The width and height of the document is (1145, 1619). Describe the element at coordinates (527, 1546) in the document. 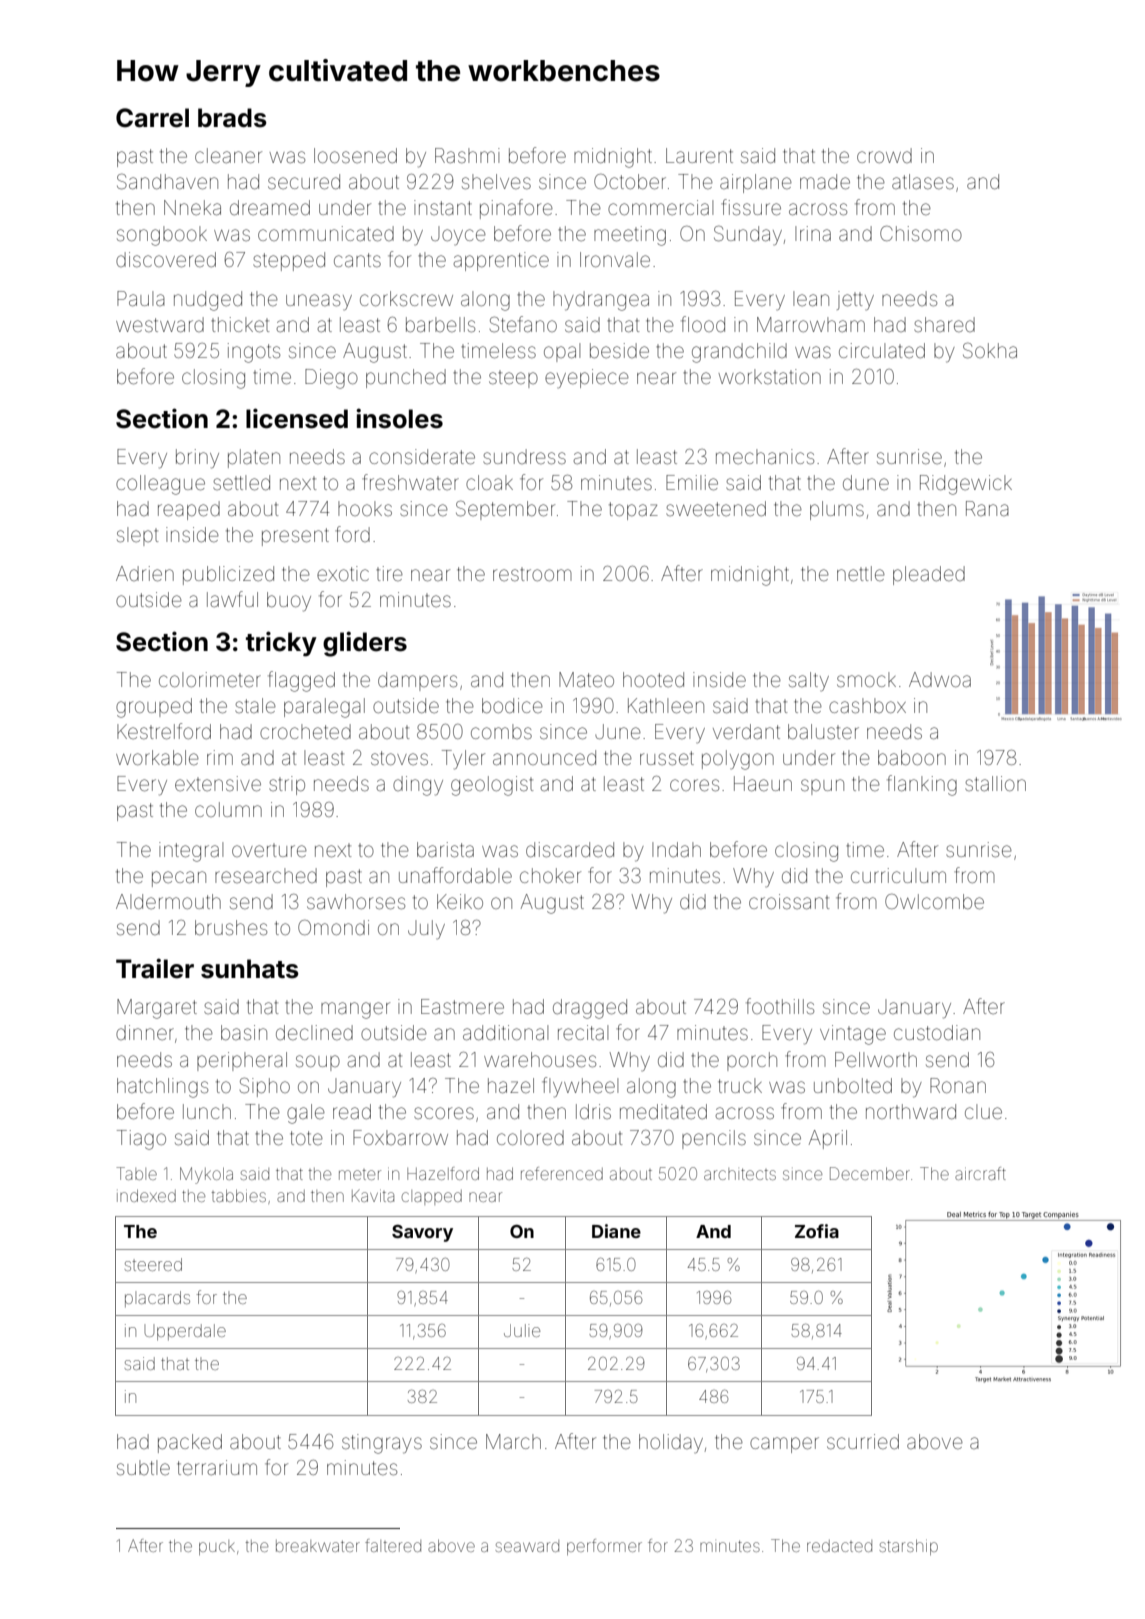

I see `seaward` at that location.
